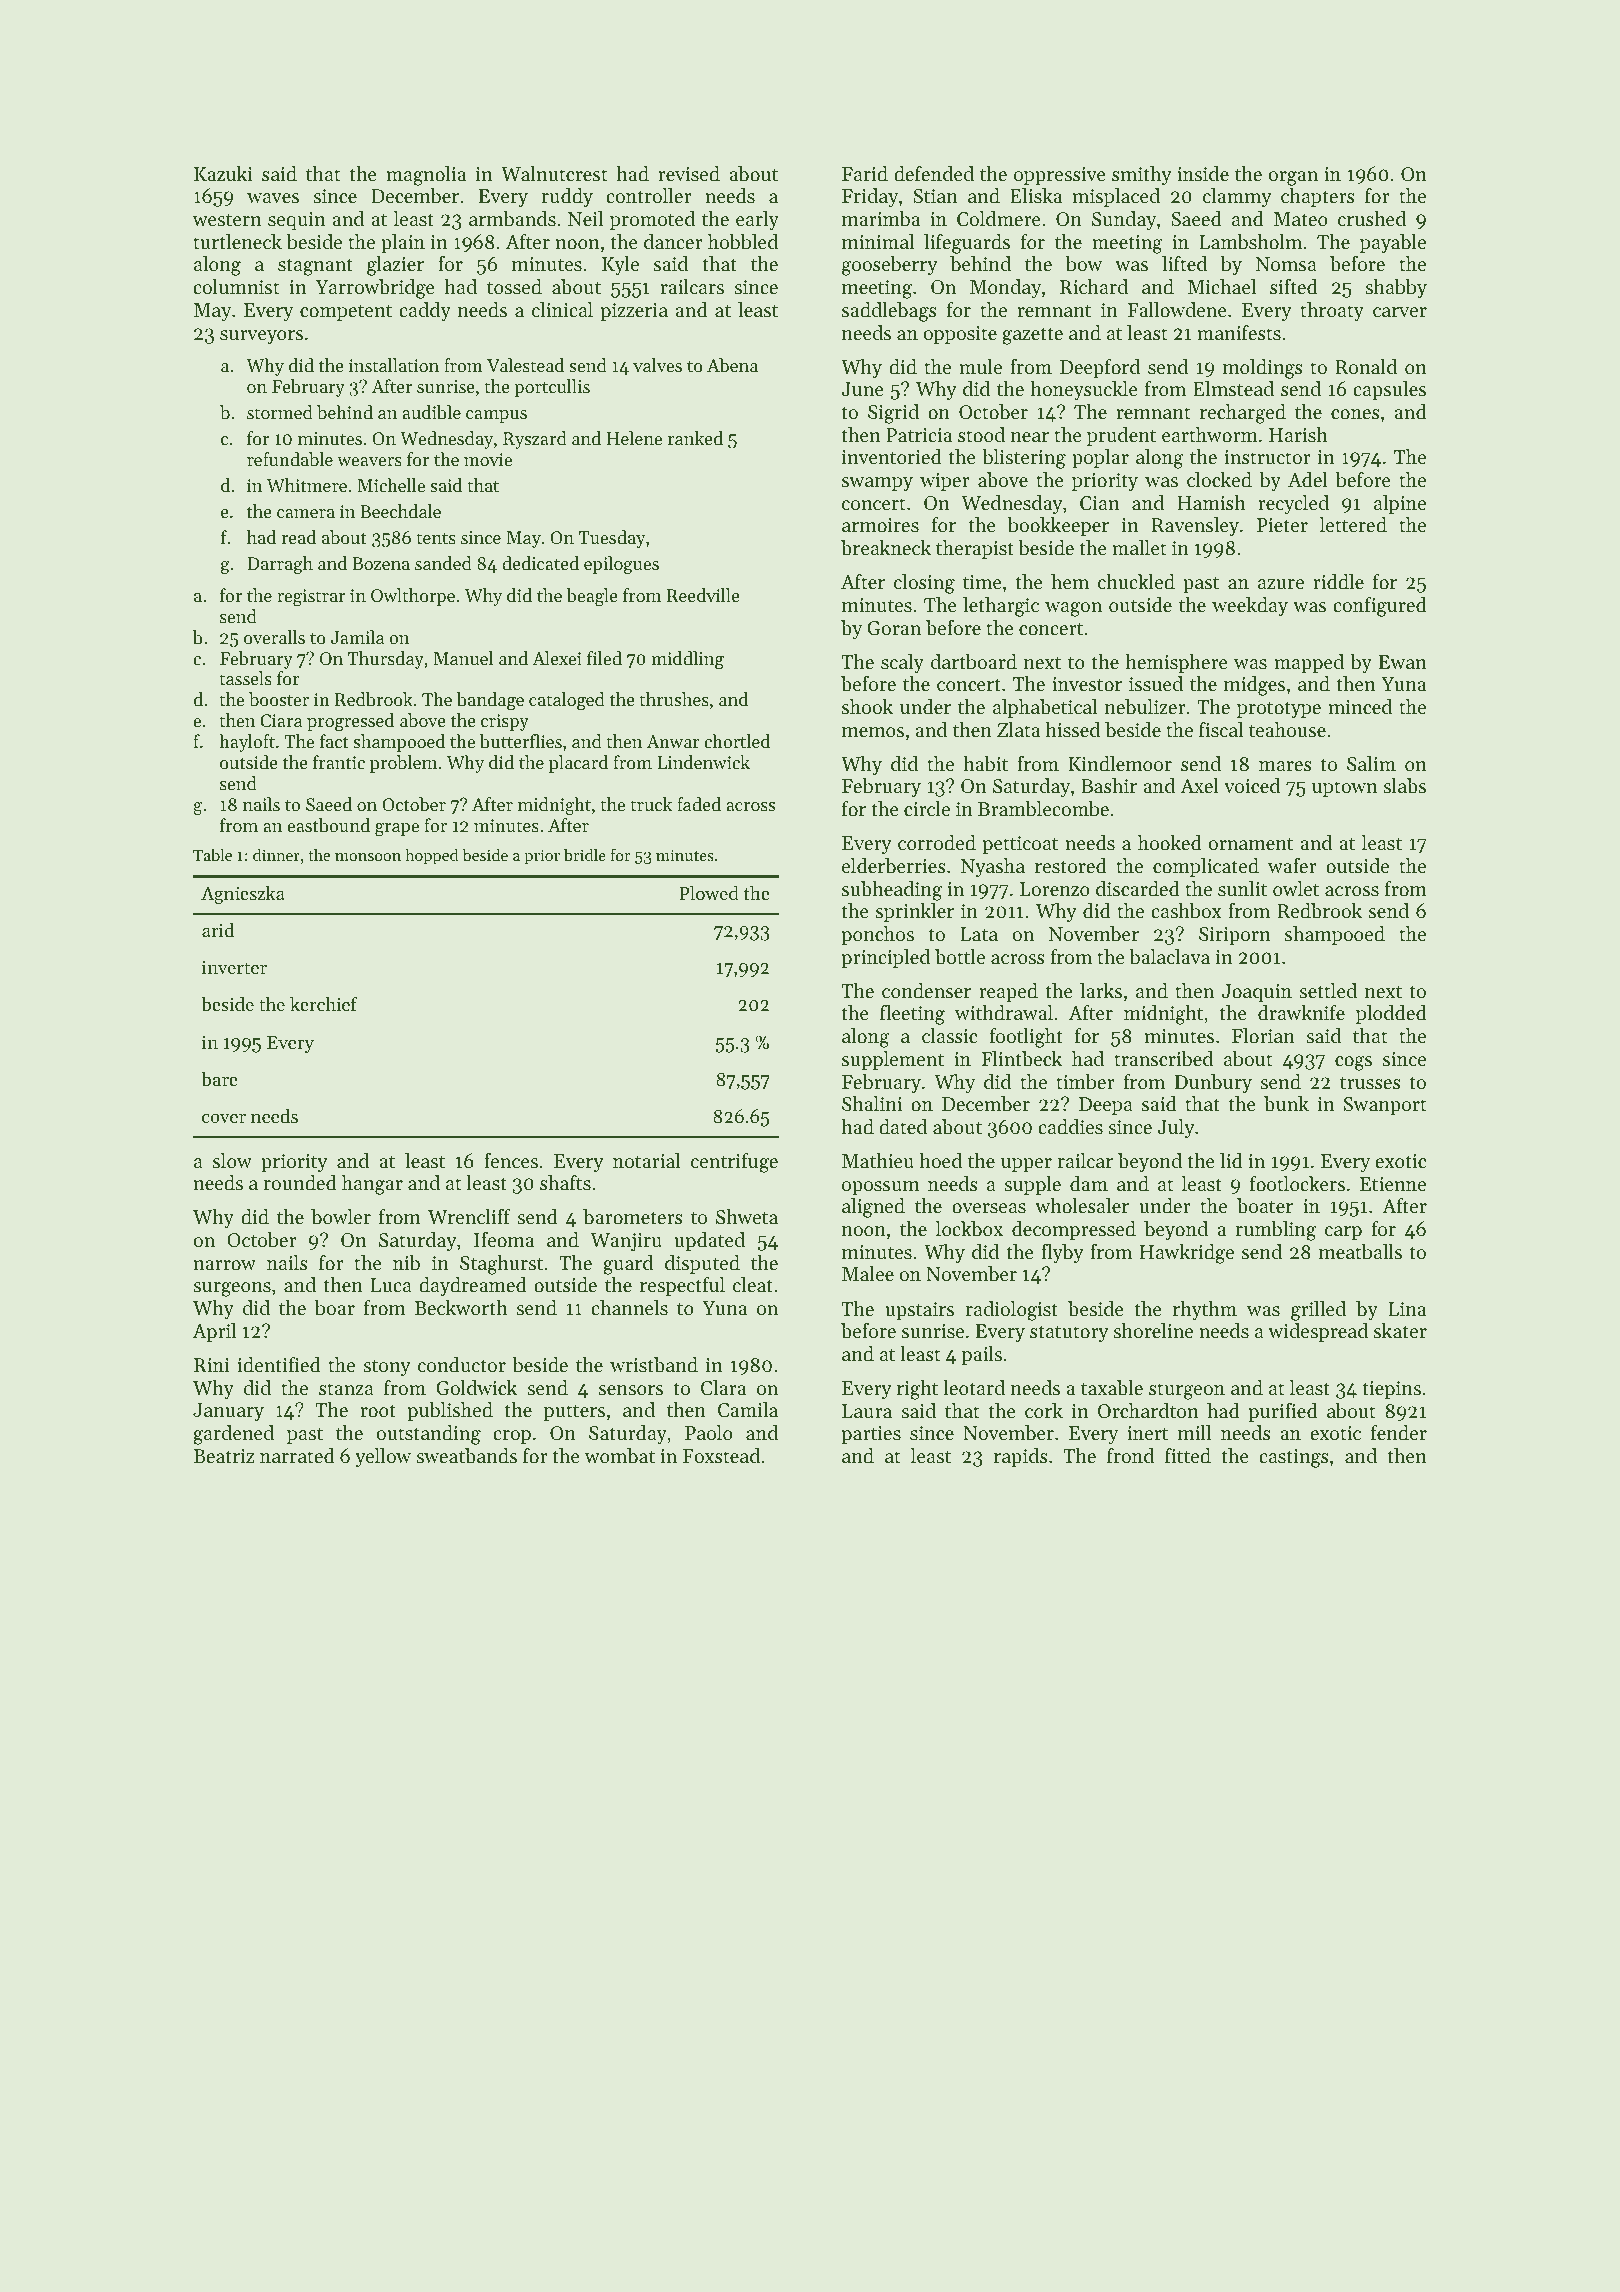 This document has height=2292, width=1620. I want to click on Staghurst, so click(501, 1265).
